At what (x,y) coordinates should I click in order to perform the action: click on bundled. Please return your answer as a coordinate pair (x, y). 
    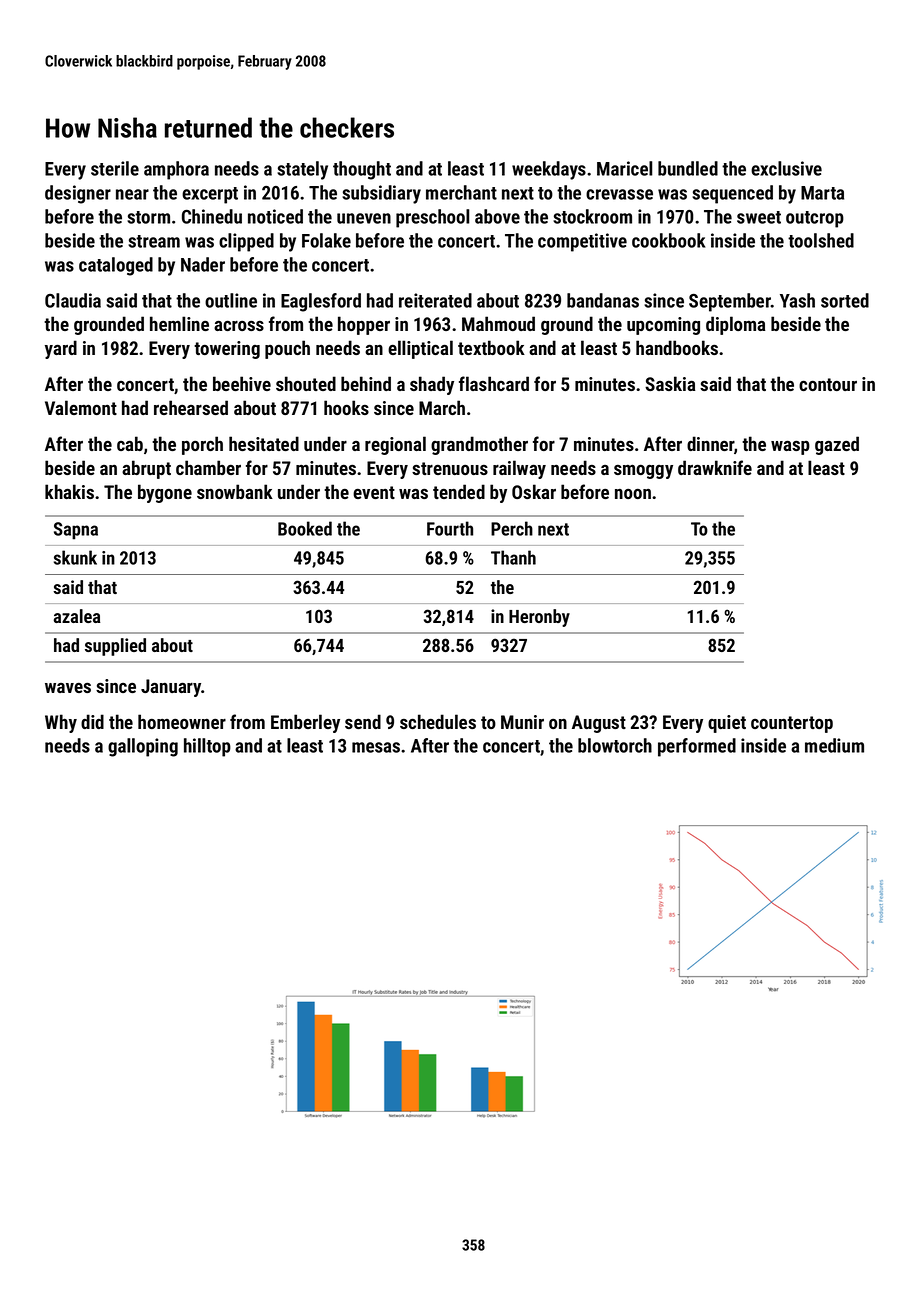
    Looking at the image, I should click on (688, 168).
